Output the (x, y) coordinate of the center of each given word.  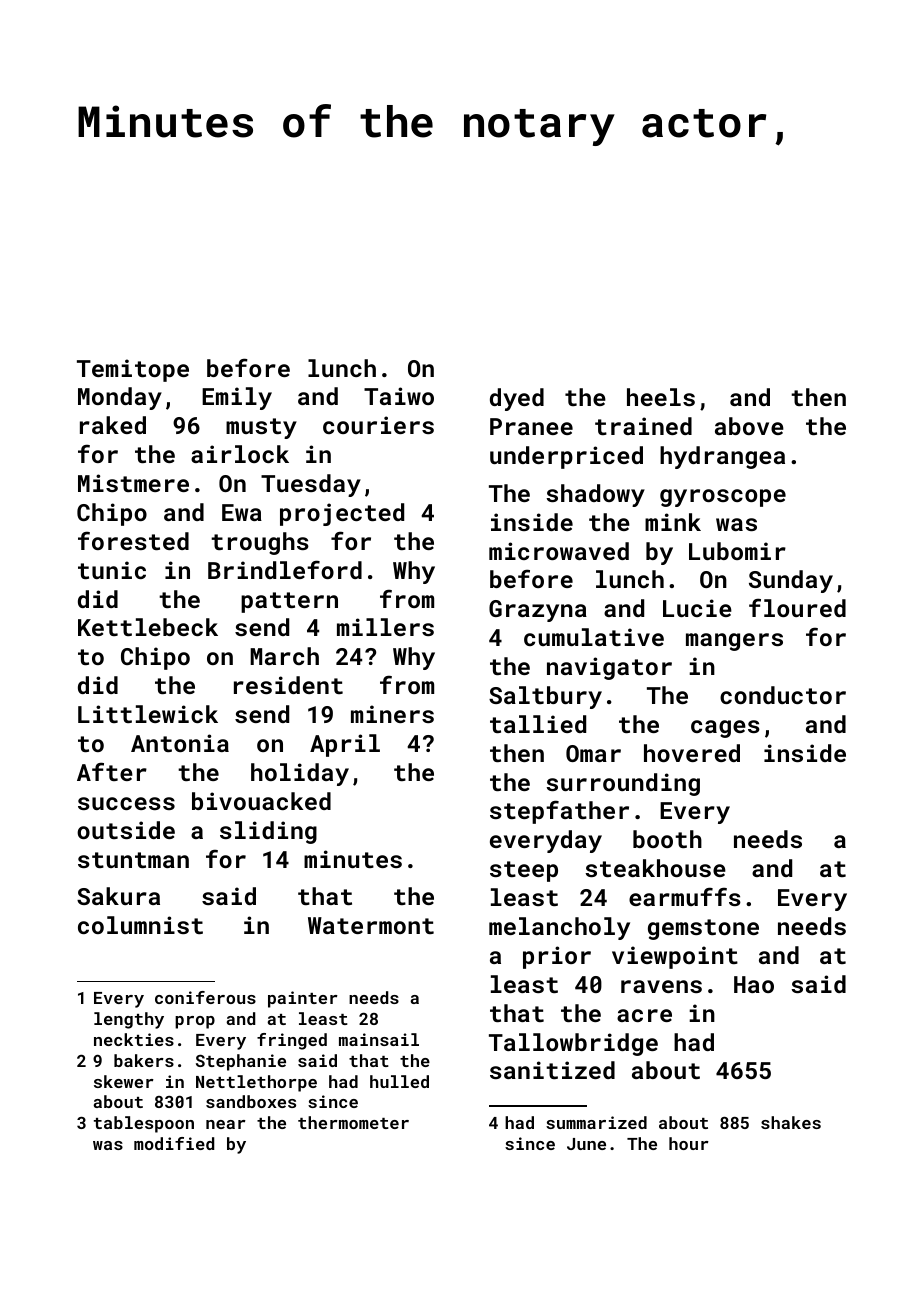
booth (667, 839)
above (749, 426)
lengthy (129, 1020)
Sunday (791, 581)
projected (342, 514)
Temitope (133, 370)
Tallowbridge (573, 1044)
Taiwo (399, 396)
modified (174, 1143)
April (345, 745)
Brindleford (285, 569)
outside (126, 830)
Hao (754, 984)
